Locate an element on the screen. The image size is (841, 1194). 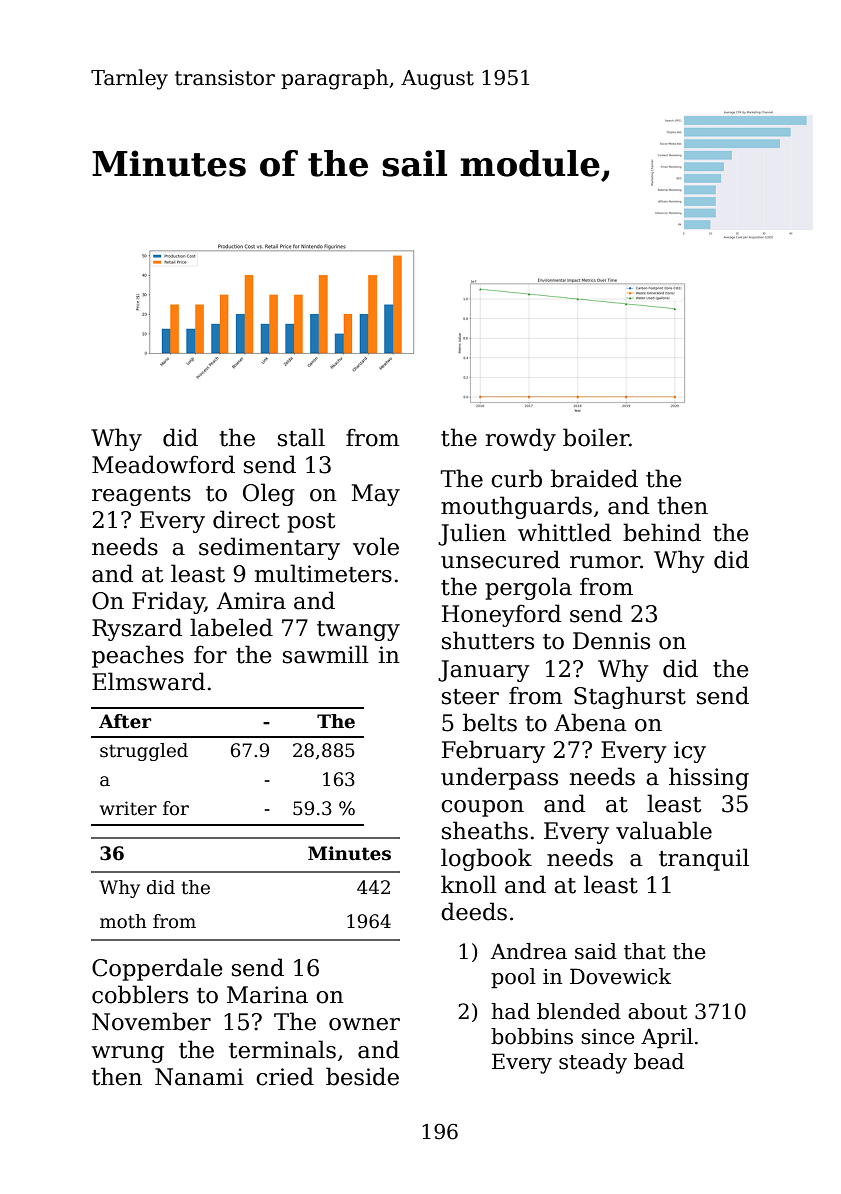
Meadowford is located at coordinates (163, 464).
